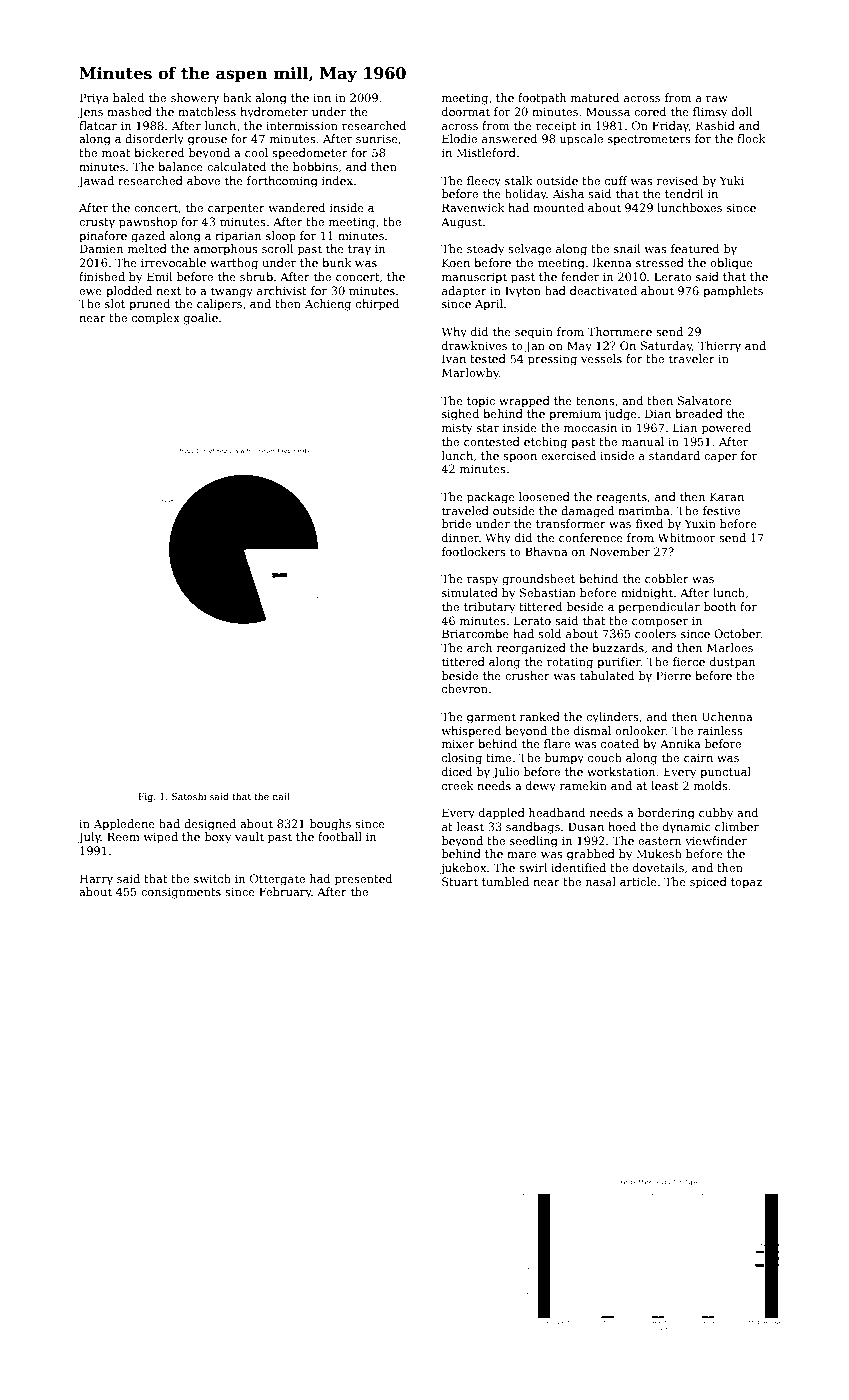 Image resolution: width=849 pixels, height=1400 pixels. Describe the element at coordinates (619, 331) in the page. I see `Thornmere` at that location.
